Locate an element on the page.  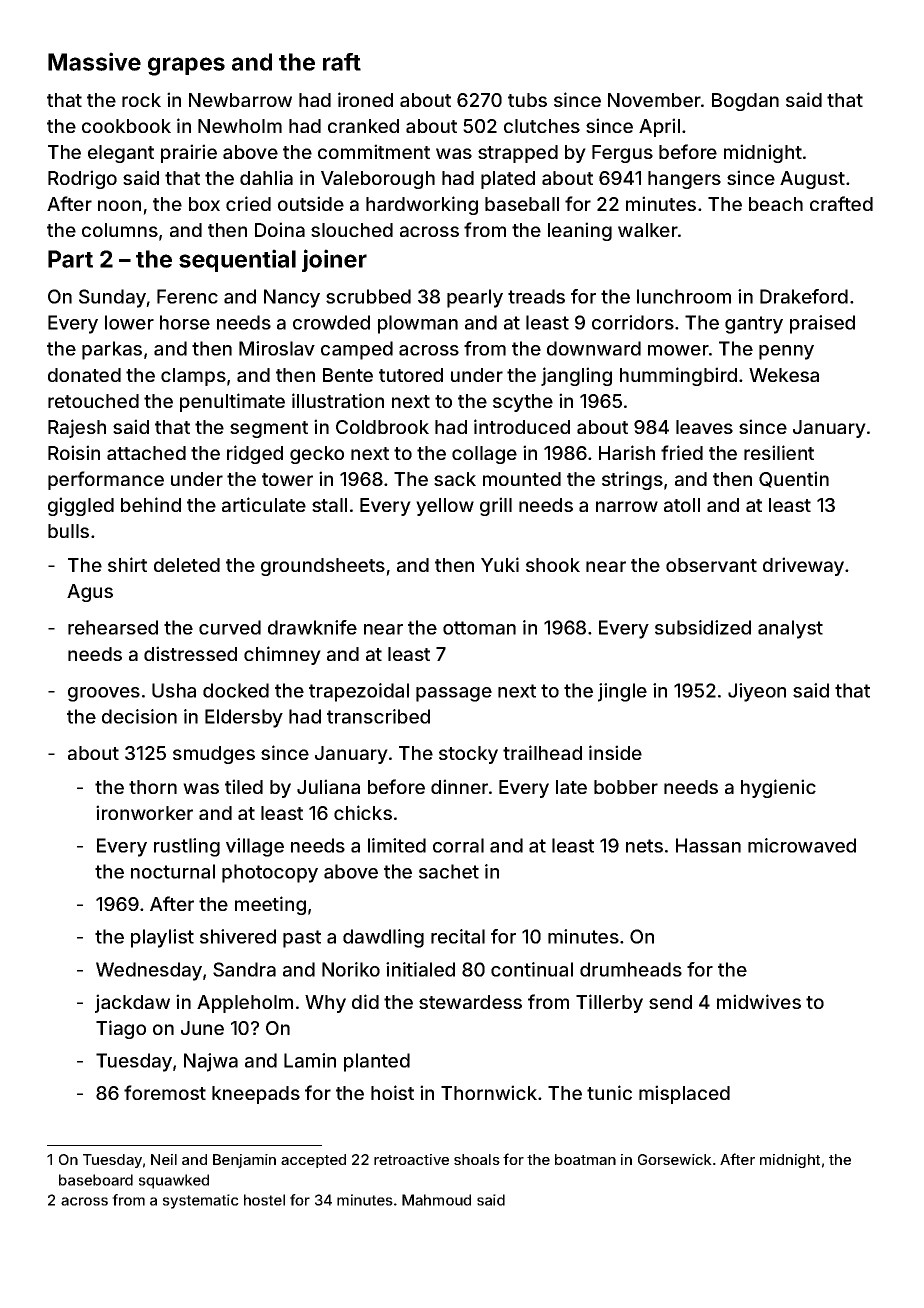
Wekesa is located at coordinates (784, 375).
